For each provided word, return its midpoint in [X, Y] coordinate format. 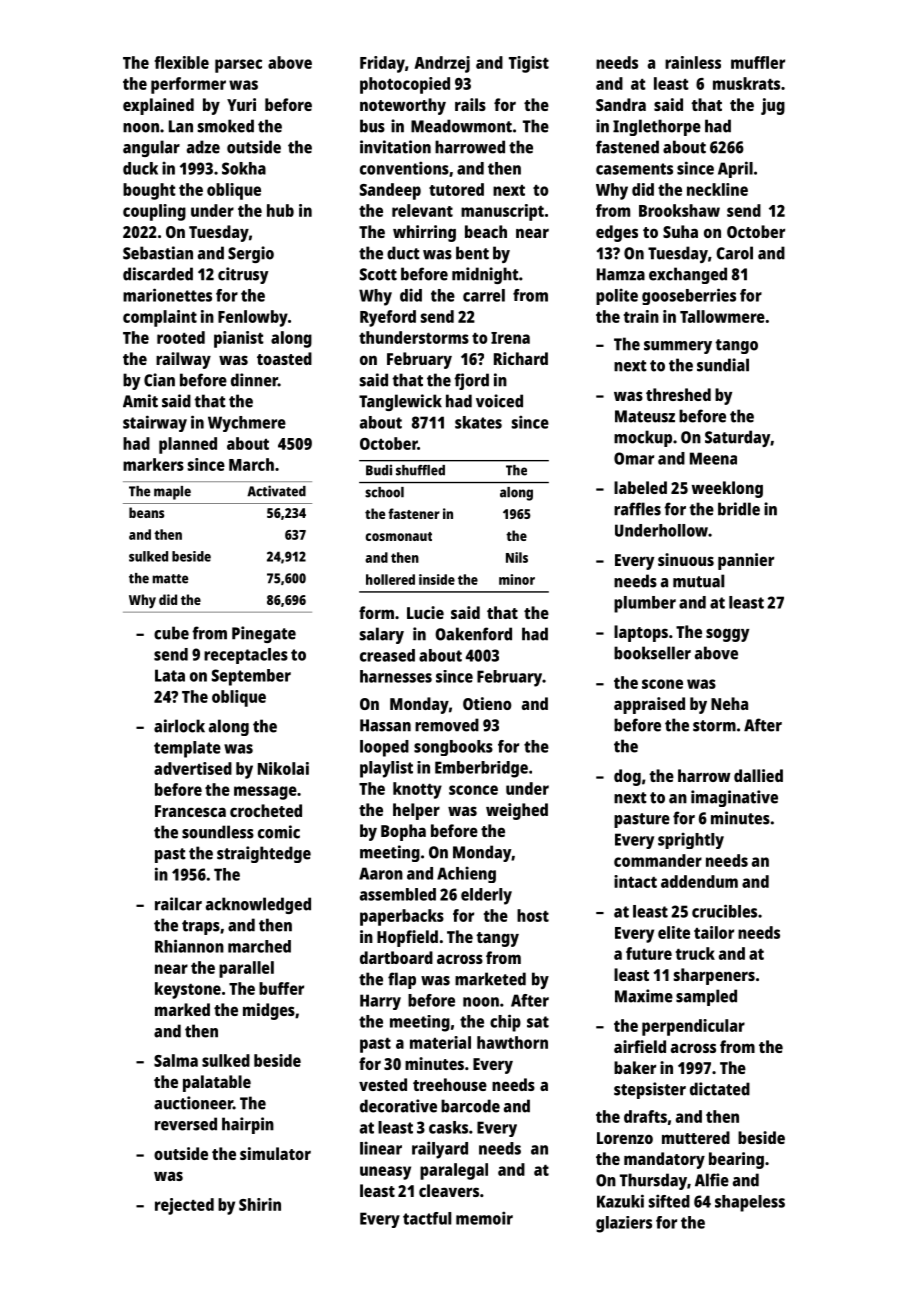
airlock [179, 726]
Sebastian [158, 253]
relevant [422, 210]
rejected [184, 1206]
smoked [226, 126]
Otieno [487, 703]
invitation [395, 147]
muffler [758, 62]
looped [384, 748]
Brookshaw [679, 210]
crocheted [266, 810]
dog [627, 777]
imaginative [734, 798]
